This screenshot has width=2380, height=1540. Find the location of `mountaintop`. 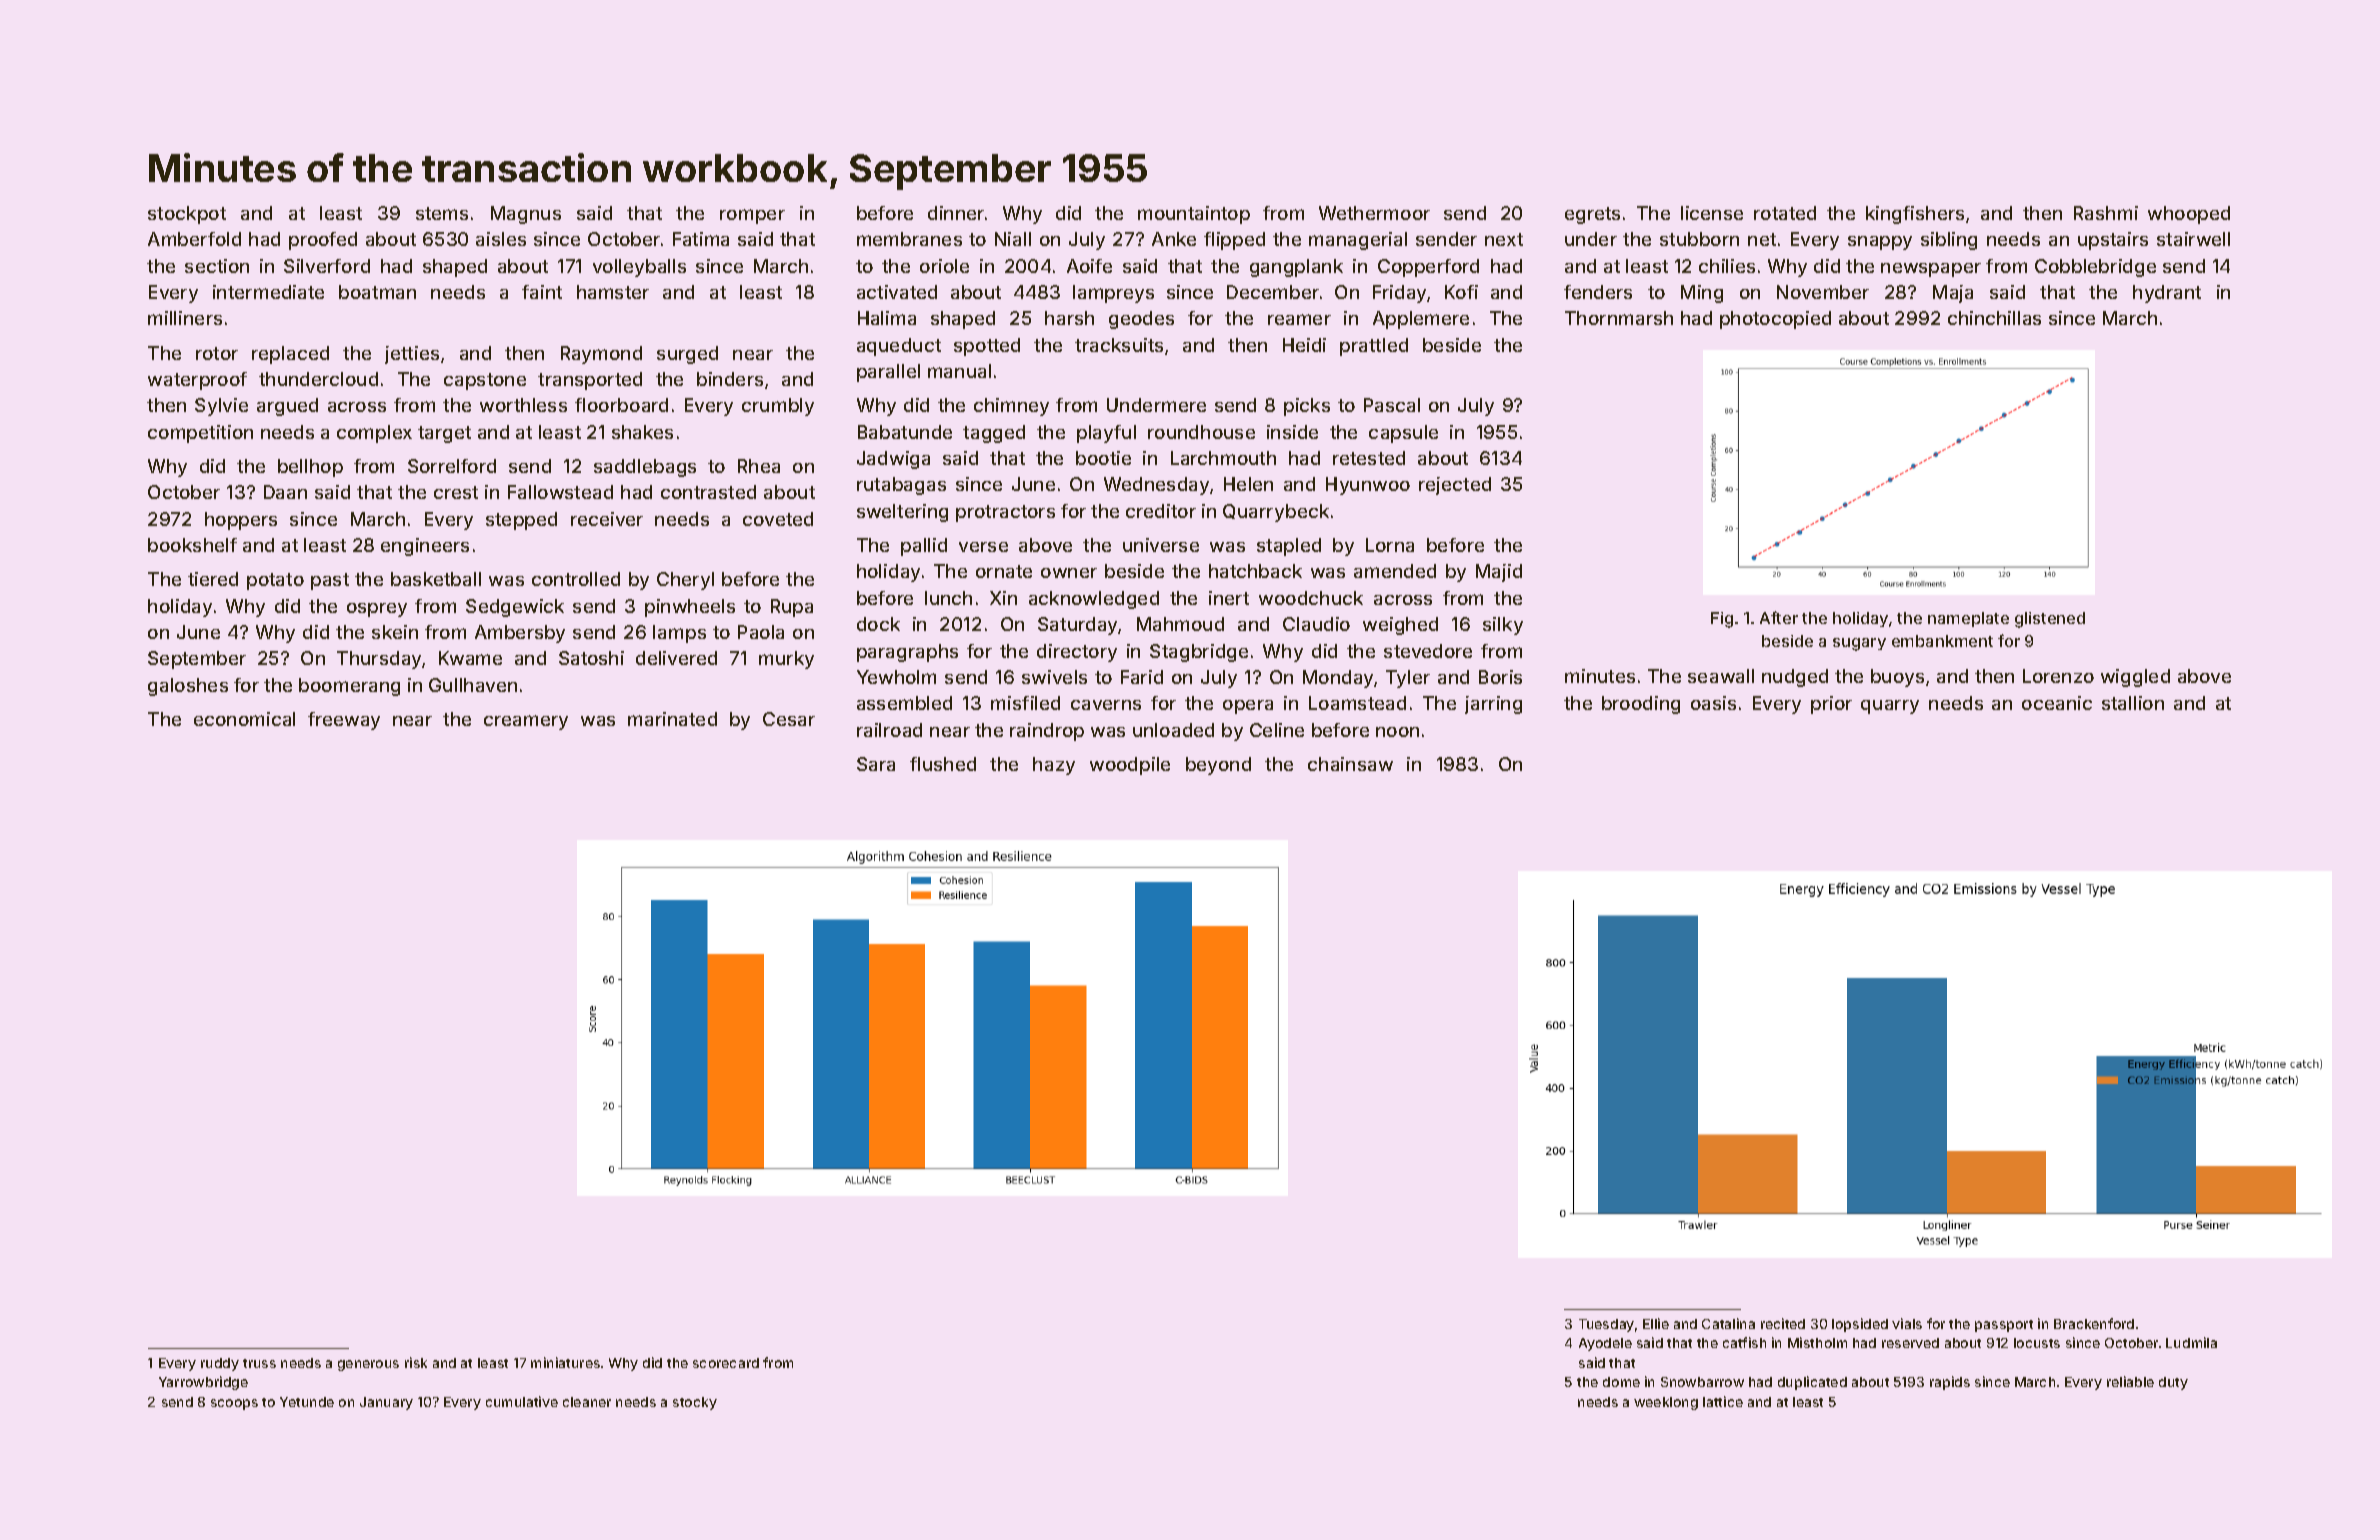

mountaintop is located at coordinates (1194, 215).
